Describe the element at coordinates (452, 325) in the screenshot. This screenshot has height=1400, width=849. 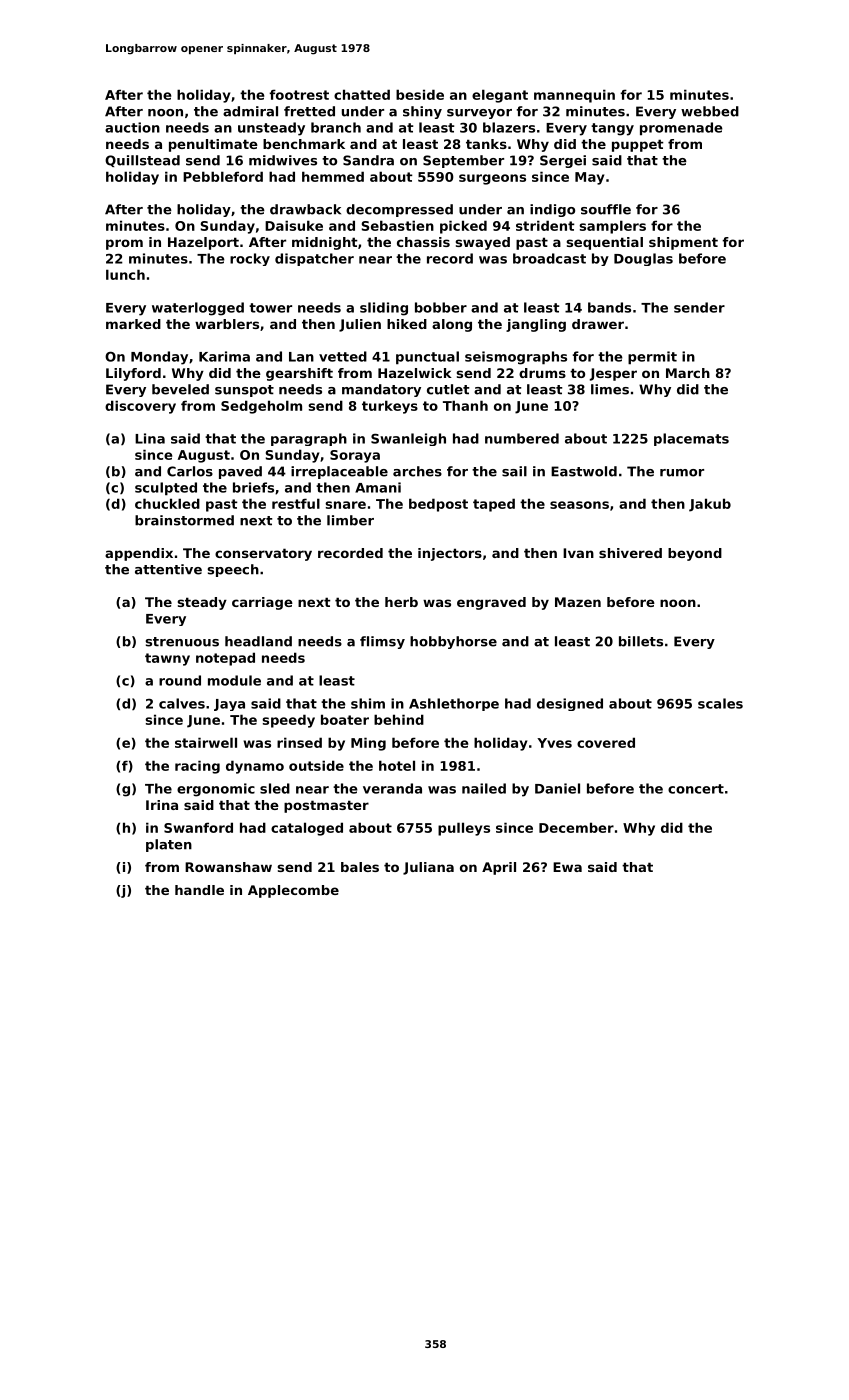
I see `along` at that location.
